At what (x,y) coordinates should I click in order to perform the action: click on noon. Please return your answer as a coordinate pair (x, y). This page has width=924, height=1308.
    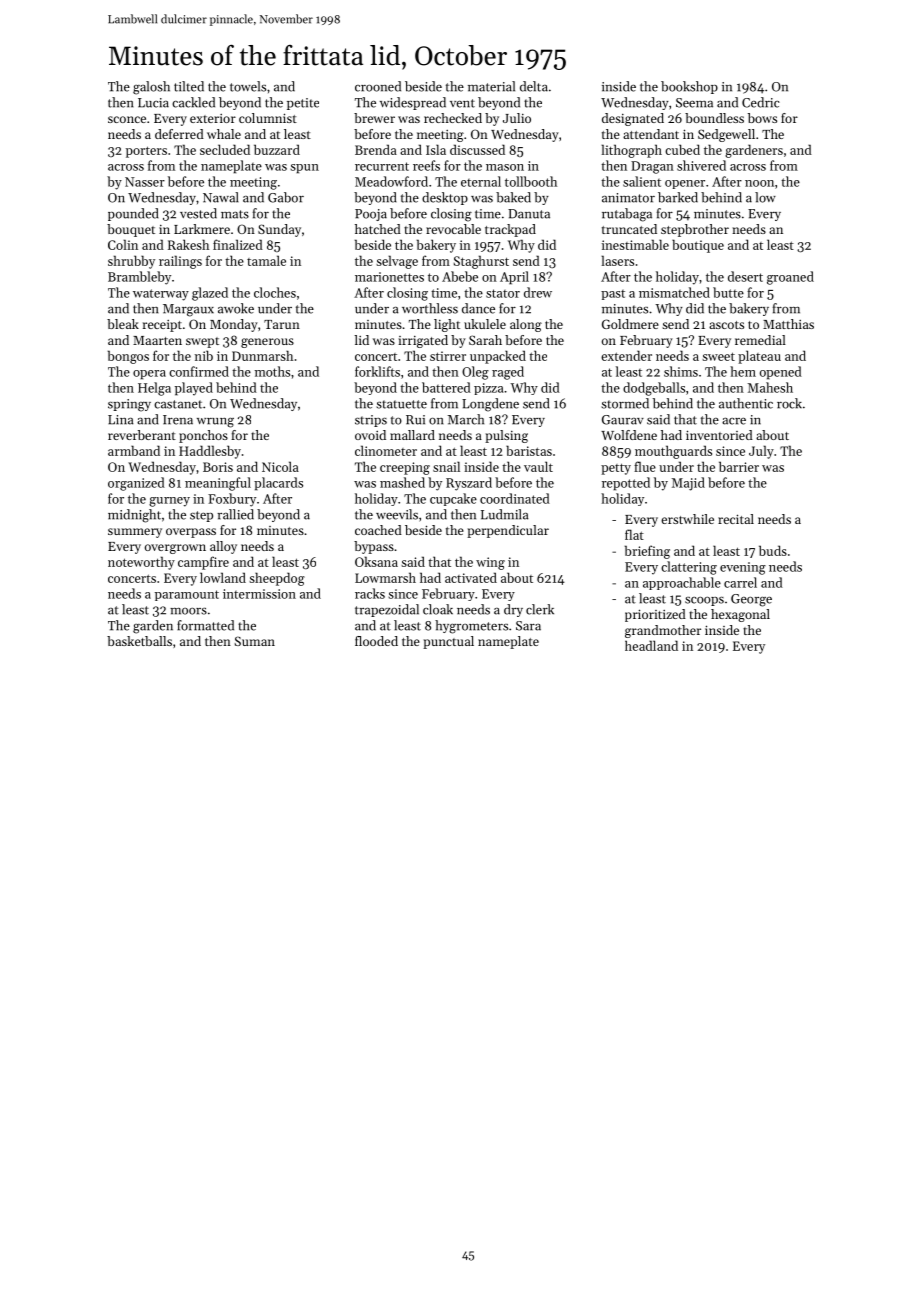
    Looking at the image, I should click on (759, 183).
